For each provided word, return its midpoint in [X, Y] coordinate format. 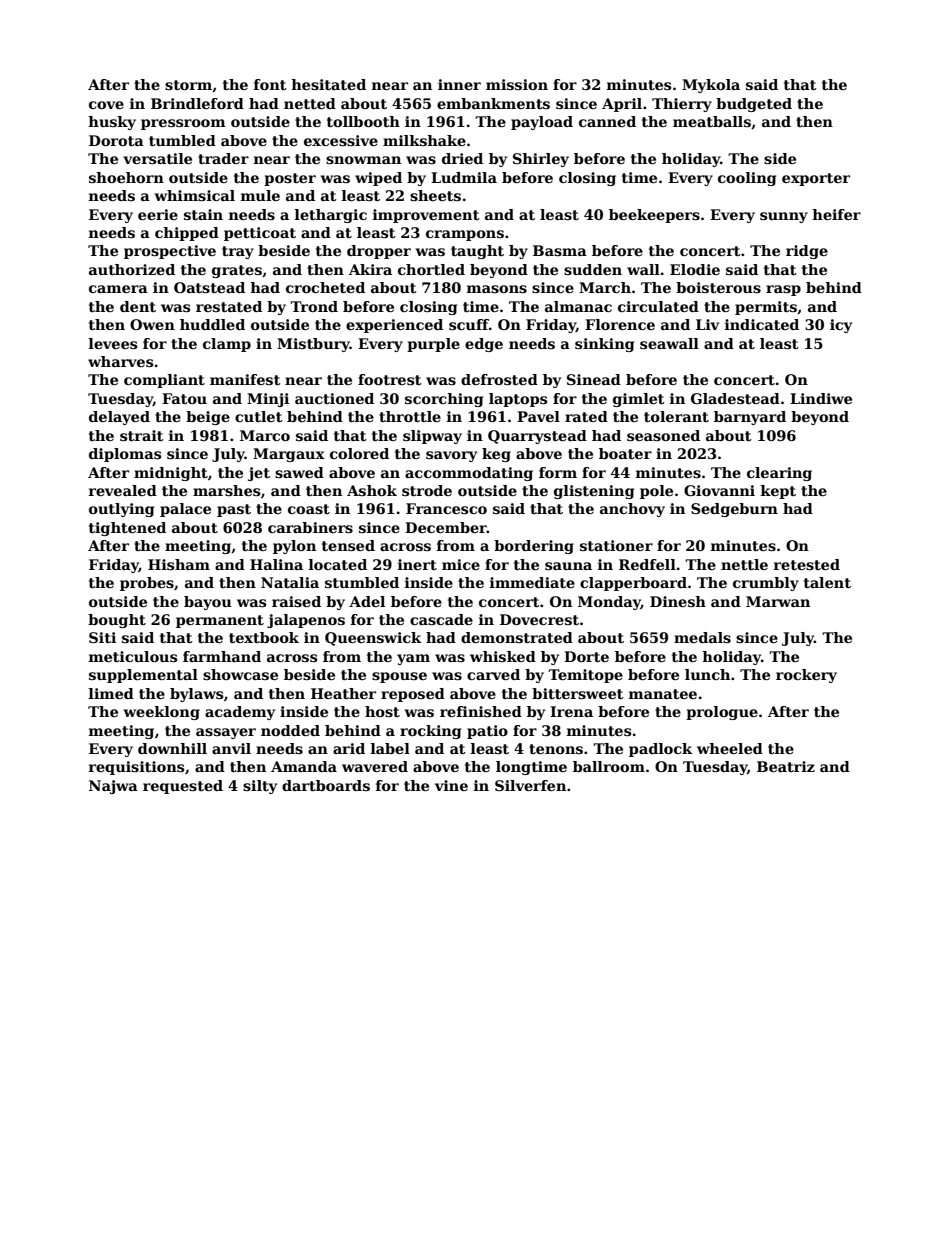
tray [238, 252]
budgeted [754, 105]
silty [260, 787]
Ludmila [464, 177]
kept [778, 492]
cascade [441, 619]
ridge [807, 252]
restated [229, 306]
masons [497, 289]
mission [517, 84]
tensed [348, 545]
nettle [744, 564]
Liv [707, 324]
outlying [121, 510]
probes [147, 584]
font [270, 84]
